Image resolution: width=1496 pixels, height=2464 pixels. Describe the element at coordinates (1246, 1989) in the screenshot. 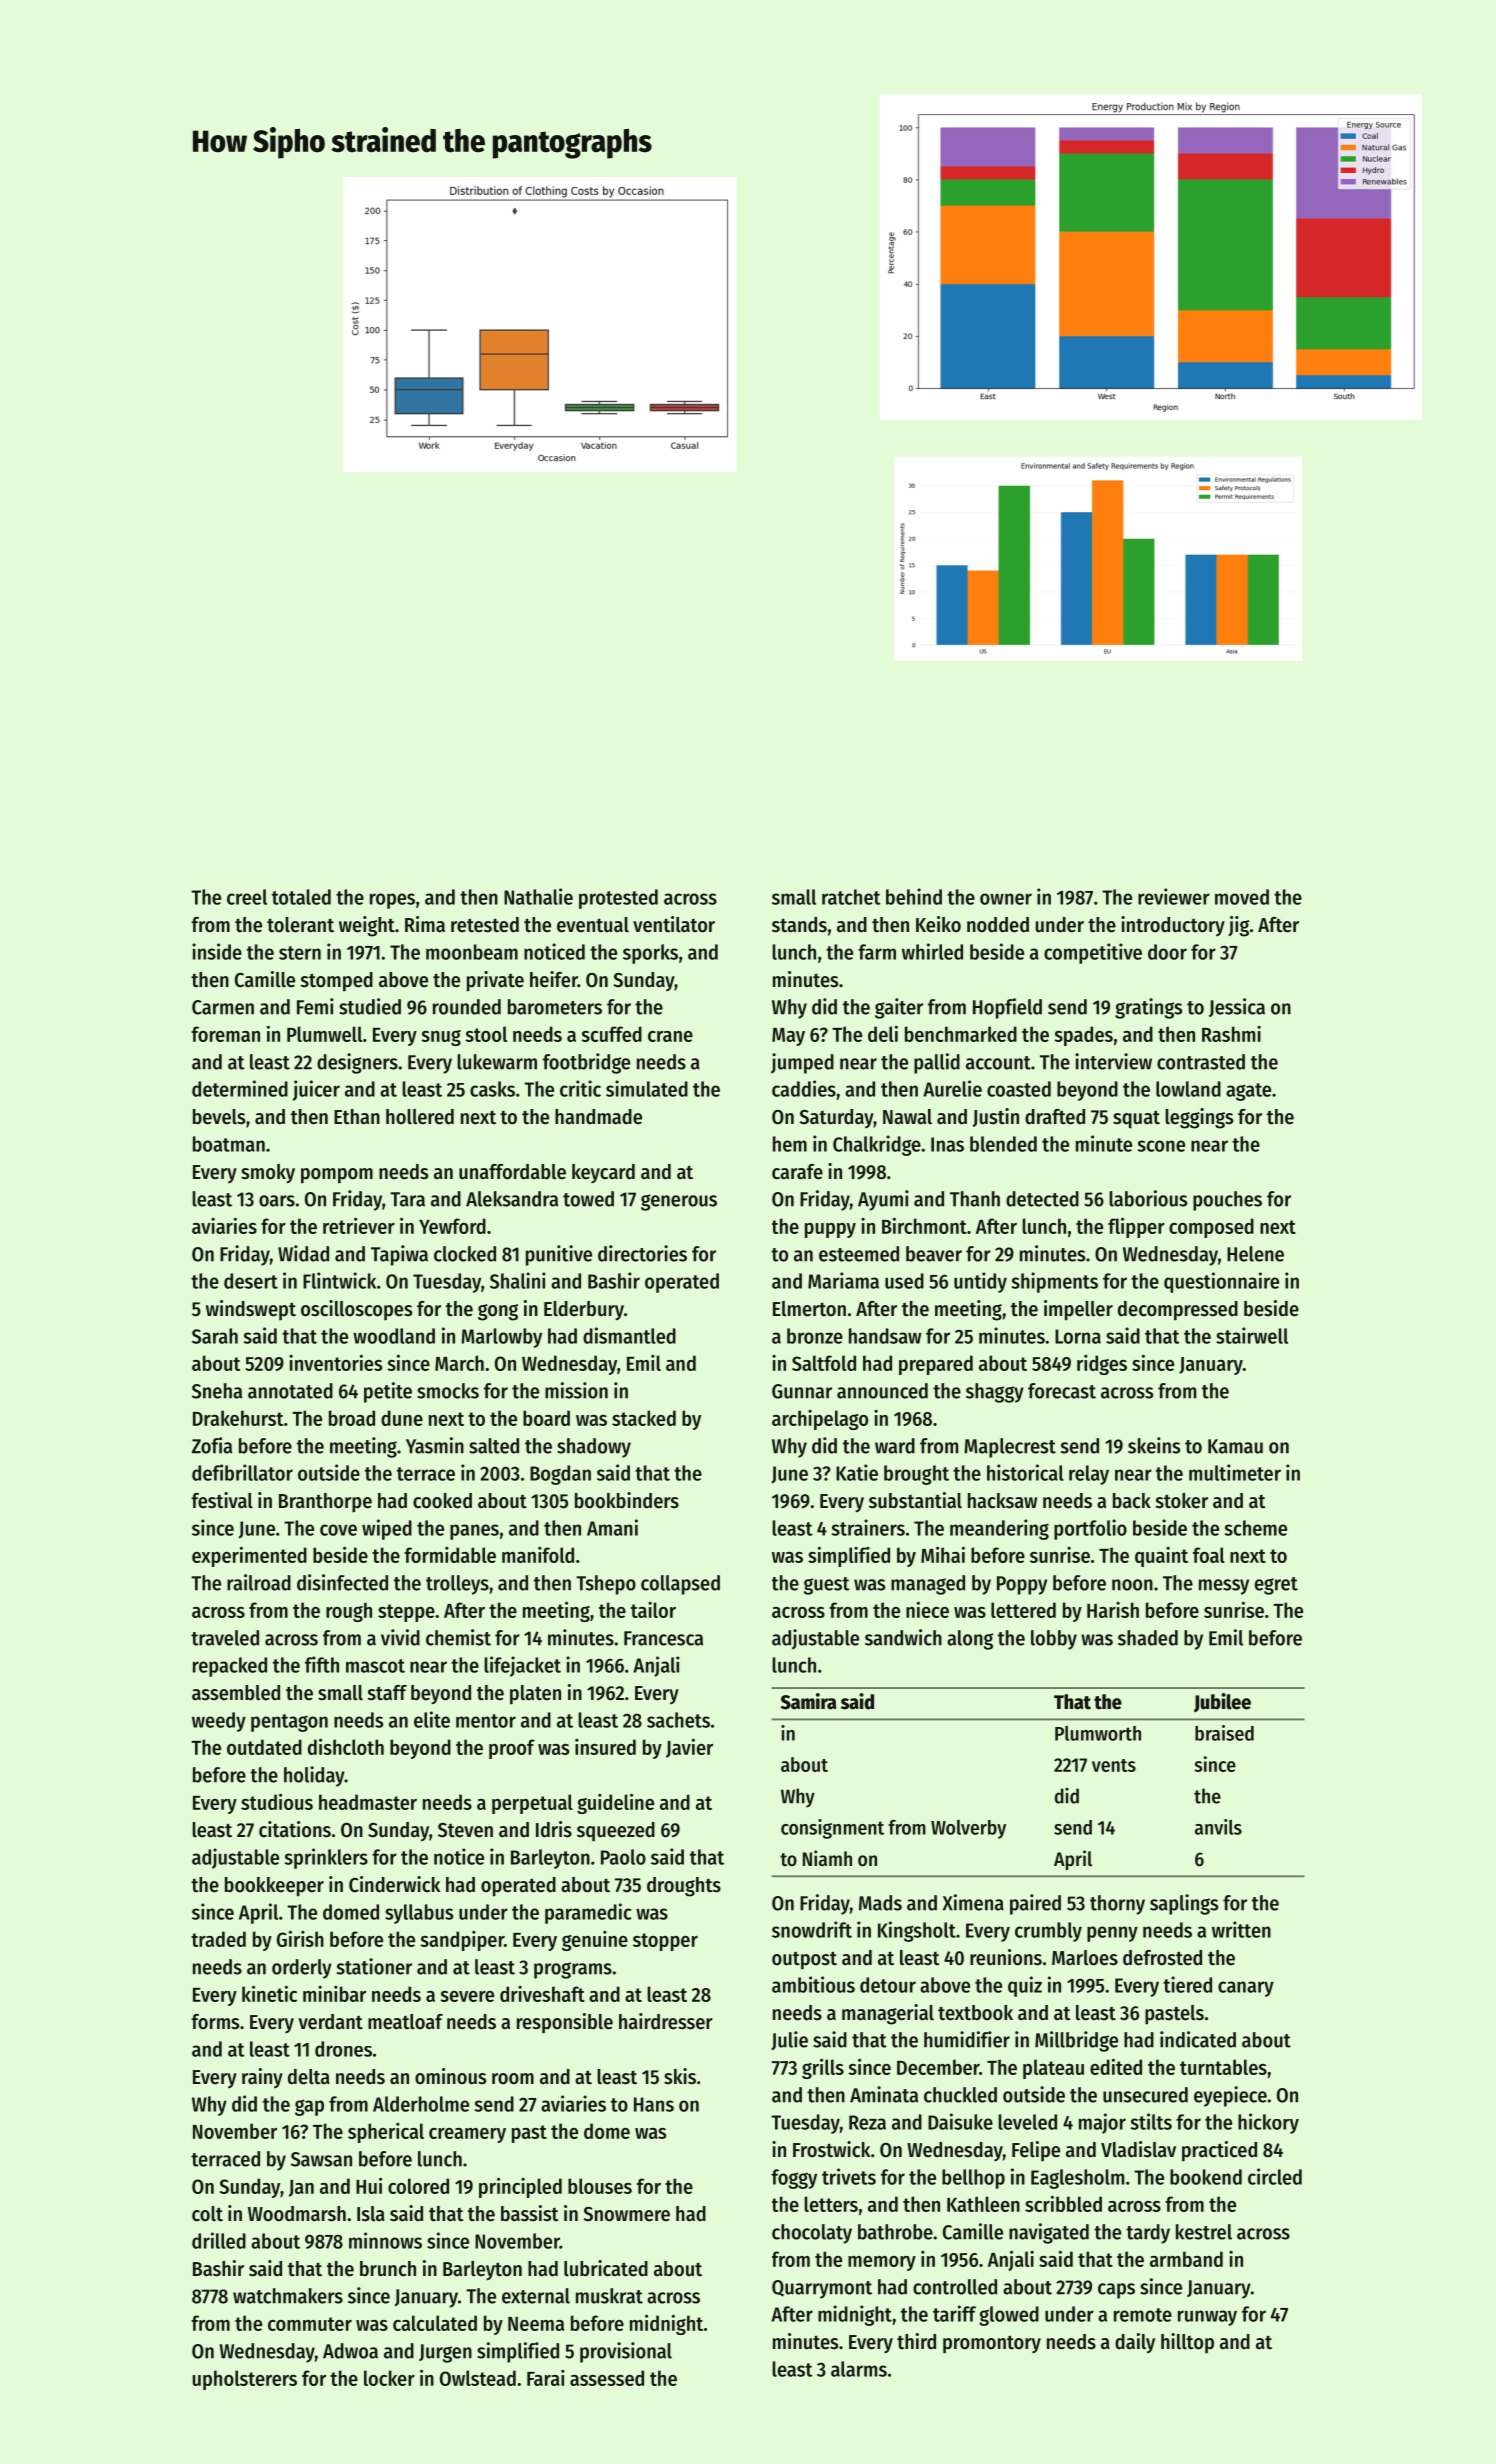

I see `canary` at that location.
